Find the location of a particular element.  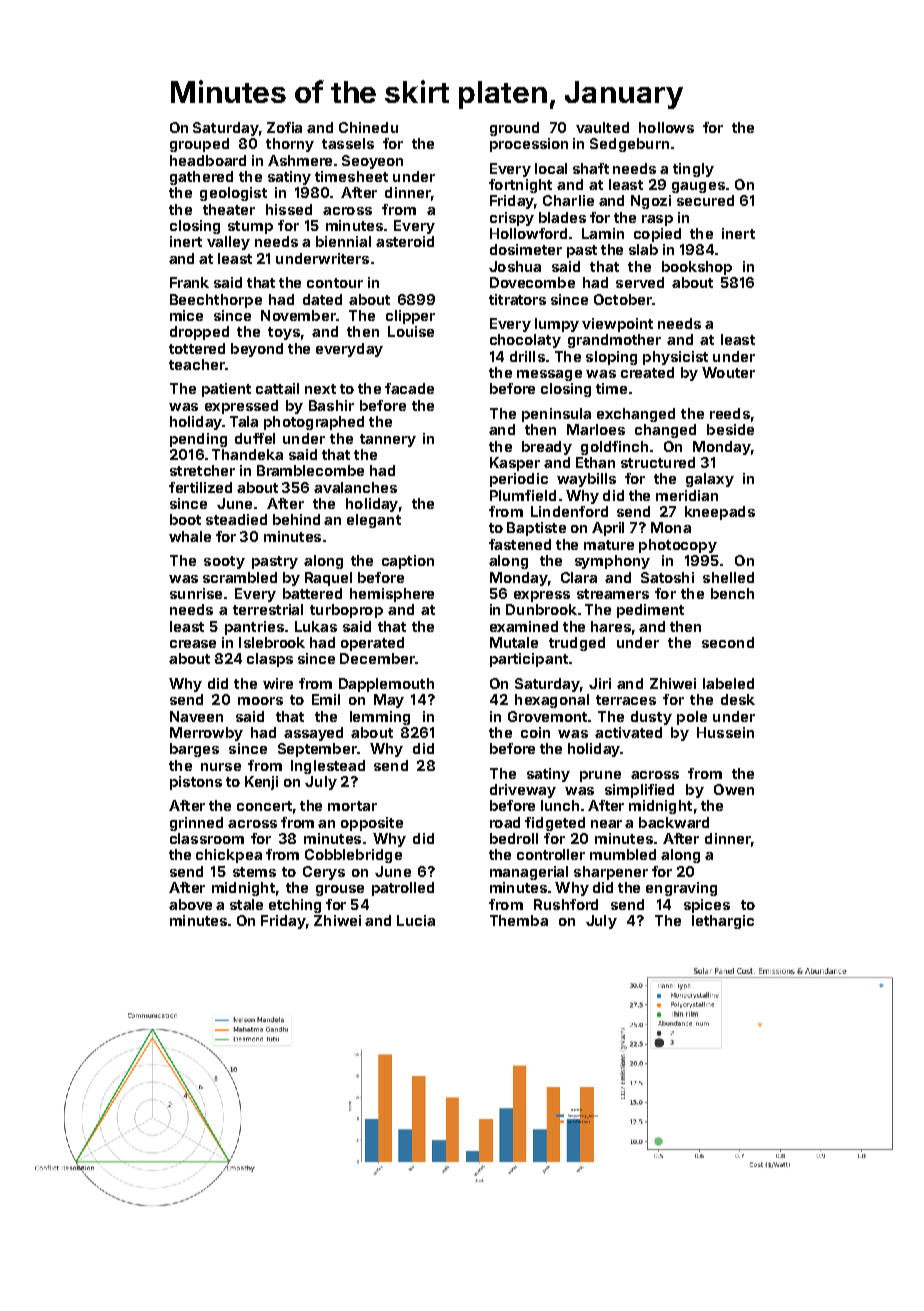

above is located at coordinates (190, 904).
